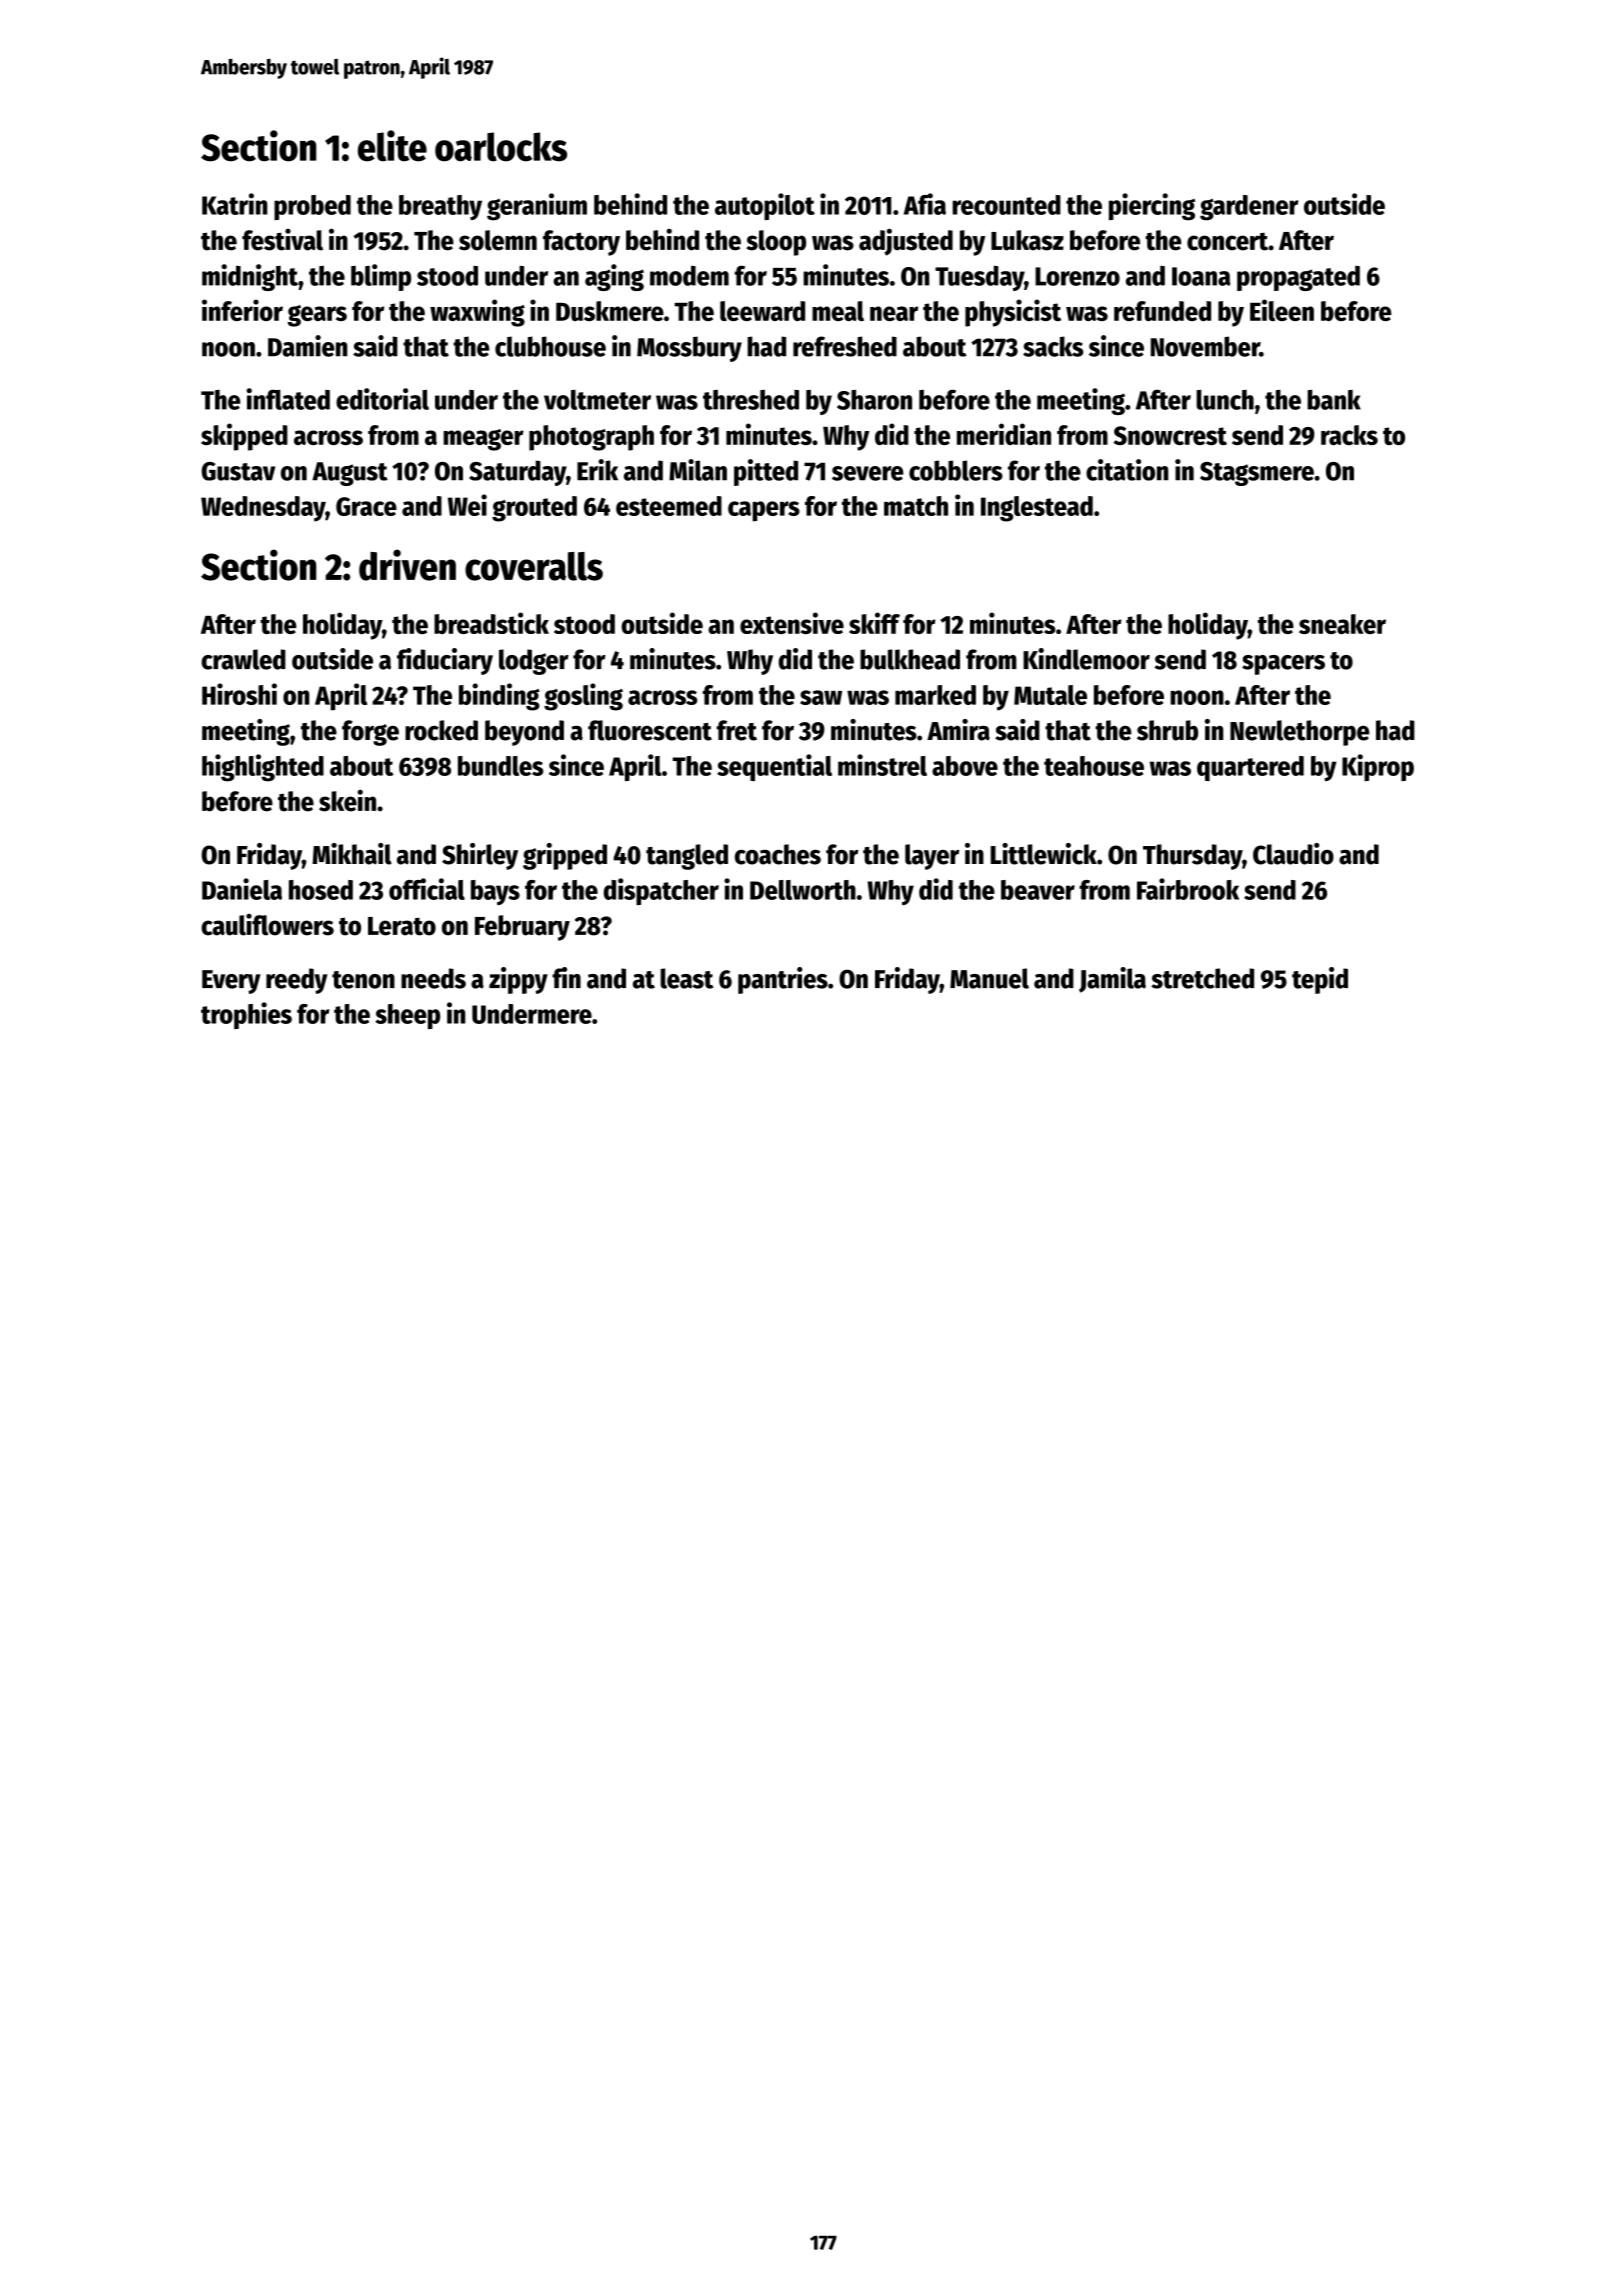  I want to click on adjusted, so click(906, 242).
